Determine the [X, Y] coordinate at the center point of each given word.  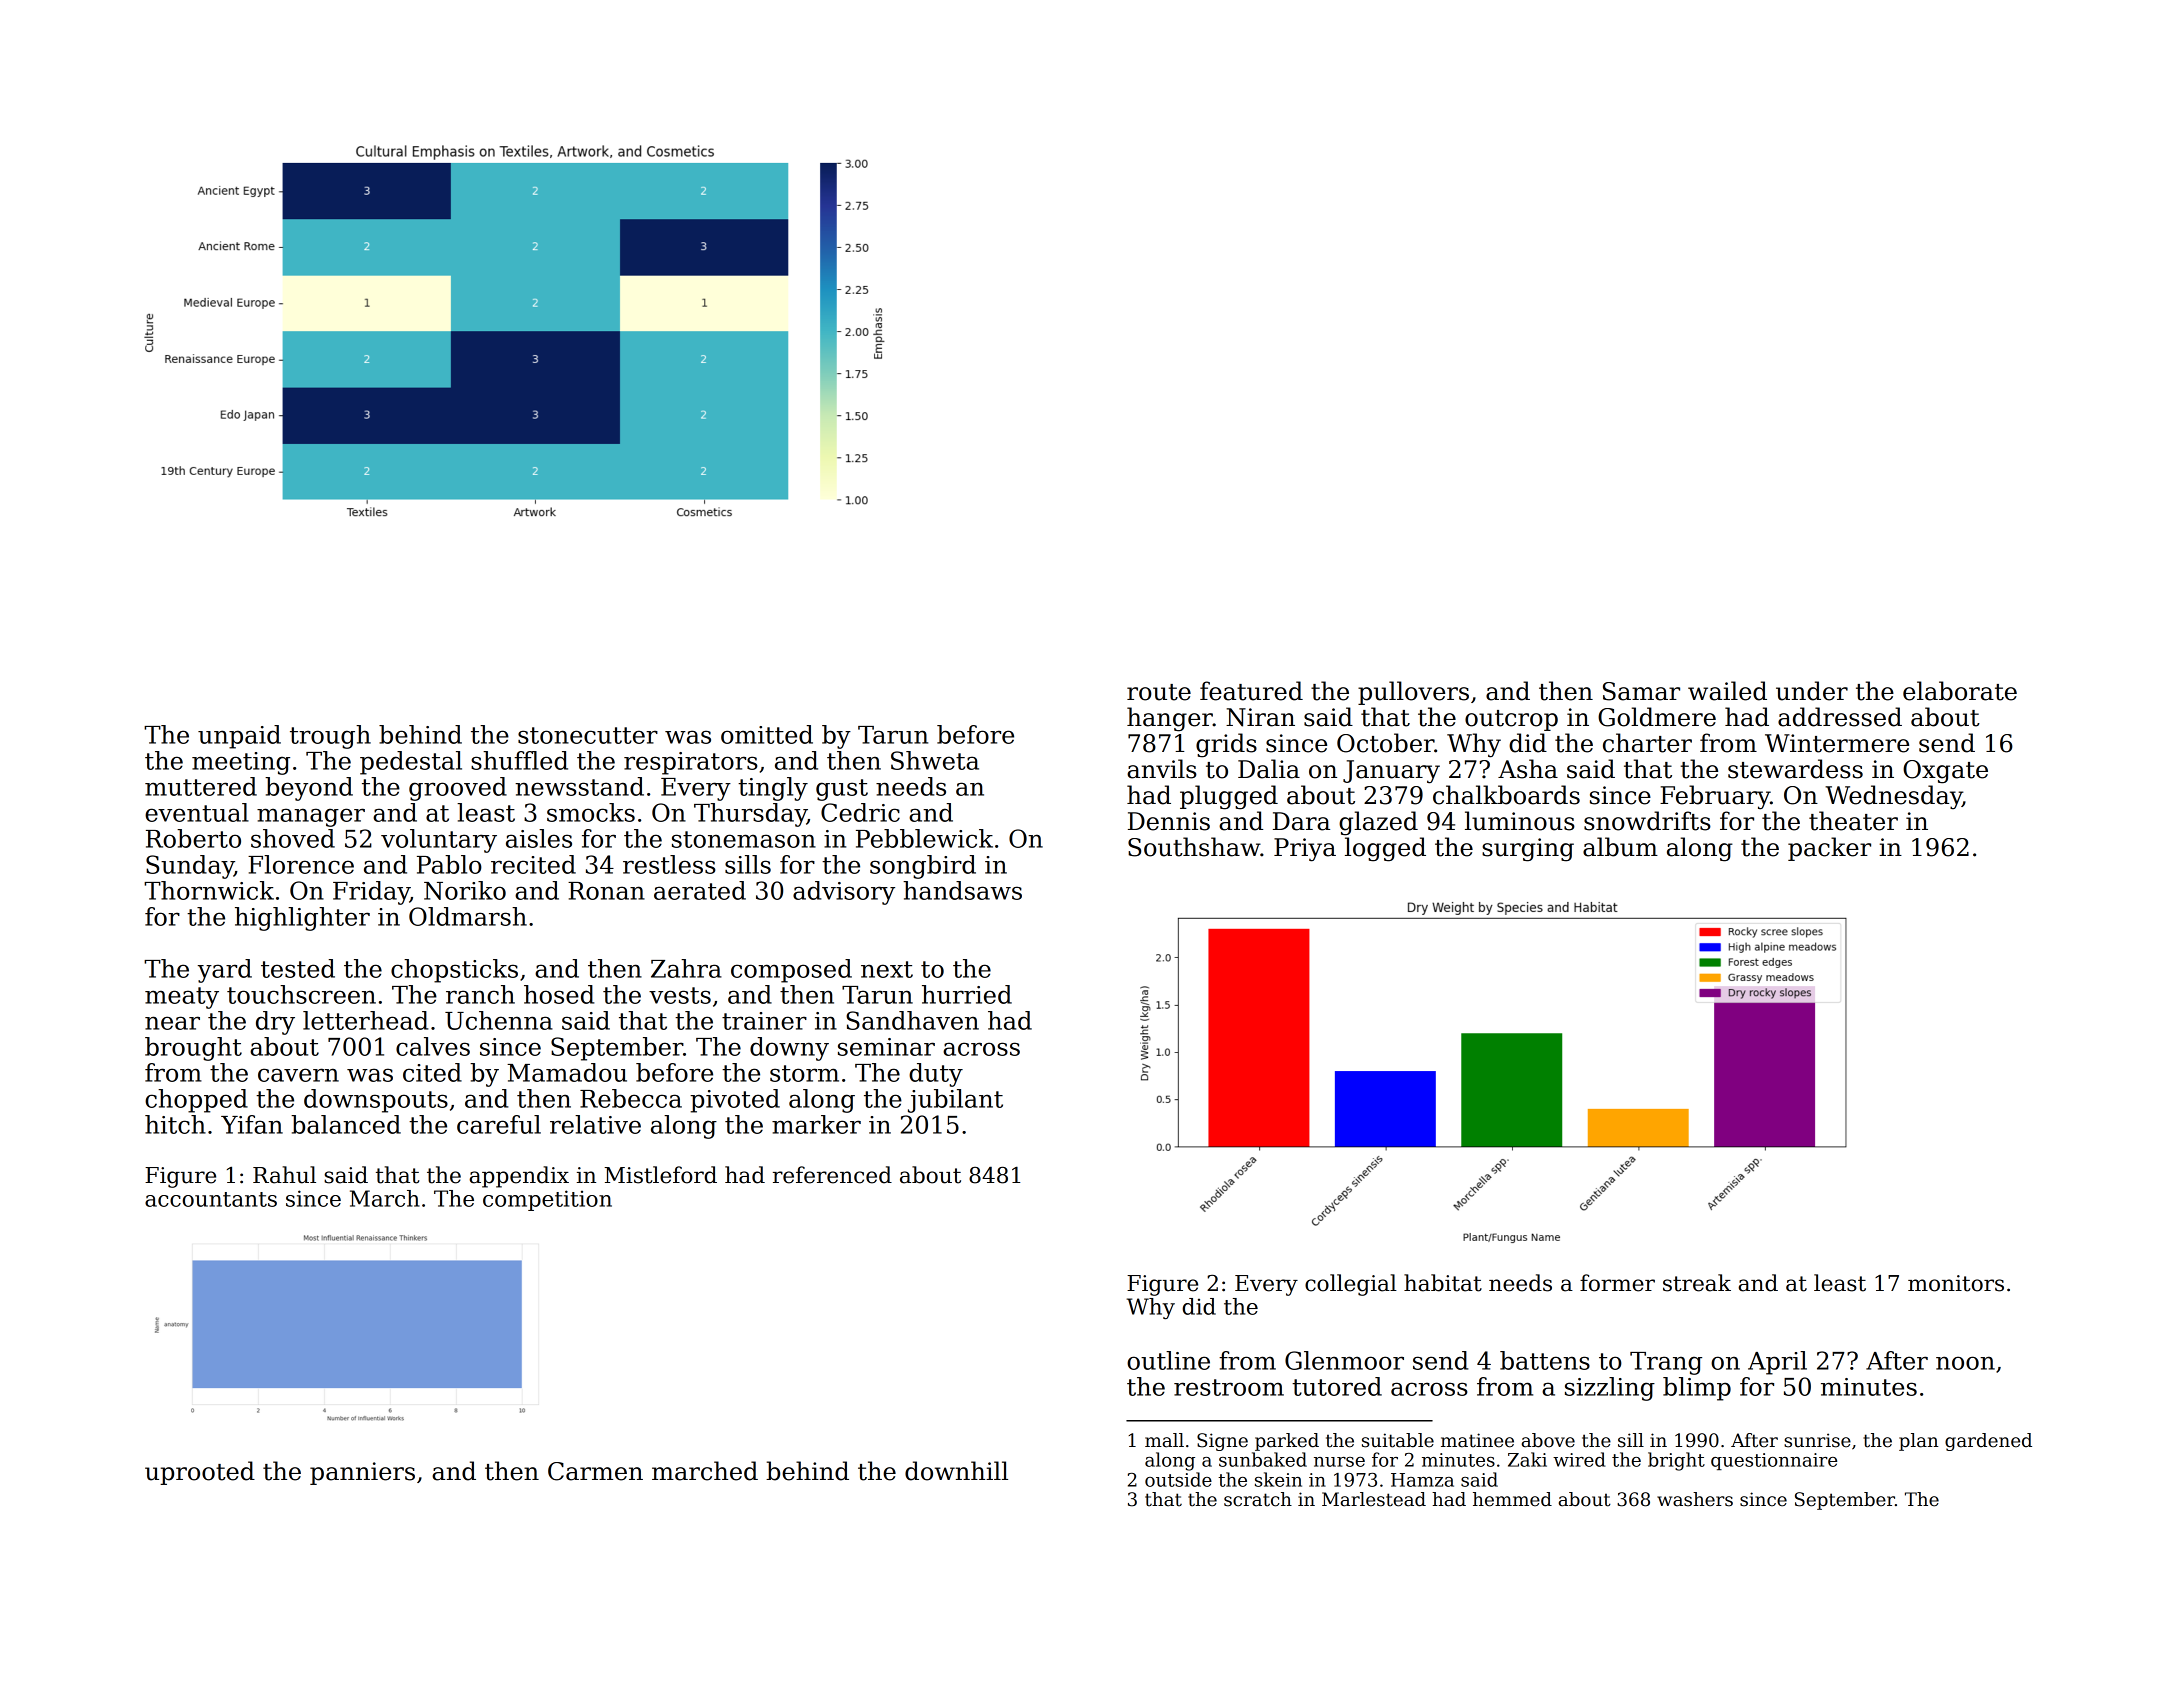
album [1620, 847]
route [1159, 692]
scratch [1258, 1499]
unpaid [239, 737]
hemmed [1512, 1499]
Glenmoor [1344, 1360]
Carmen [595, 1471]
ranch [480, 994]
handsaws [962, 890]
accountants [211, 1199]
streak [1697, 1283]
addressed [1840, 717]
